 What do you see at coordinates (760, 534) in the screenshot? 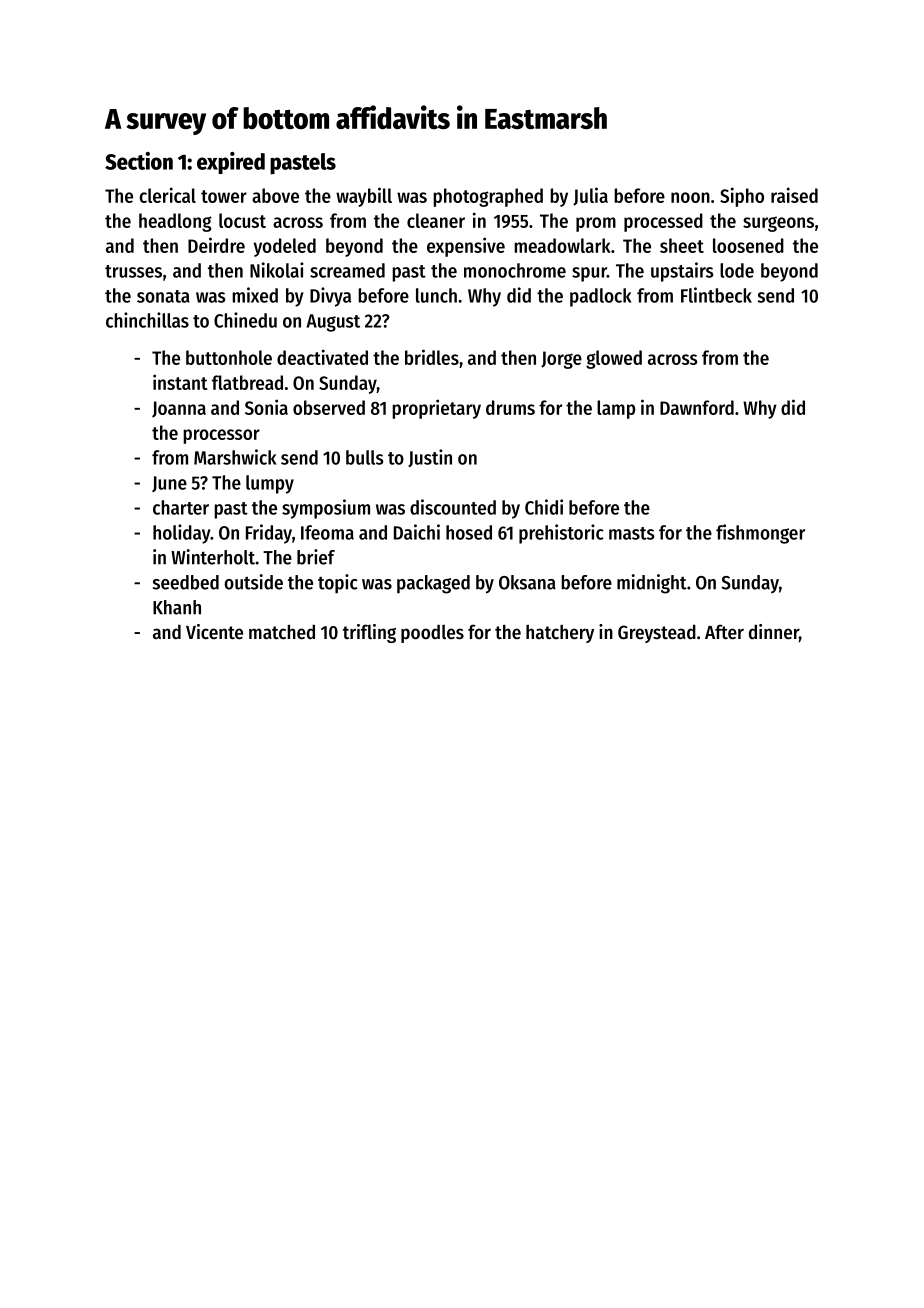
I see `fishmonger` at bounding box center [760, 534].
